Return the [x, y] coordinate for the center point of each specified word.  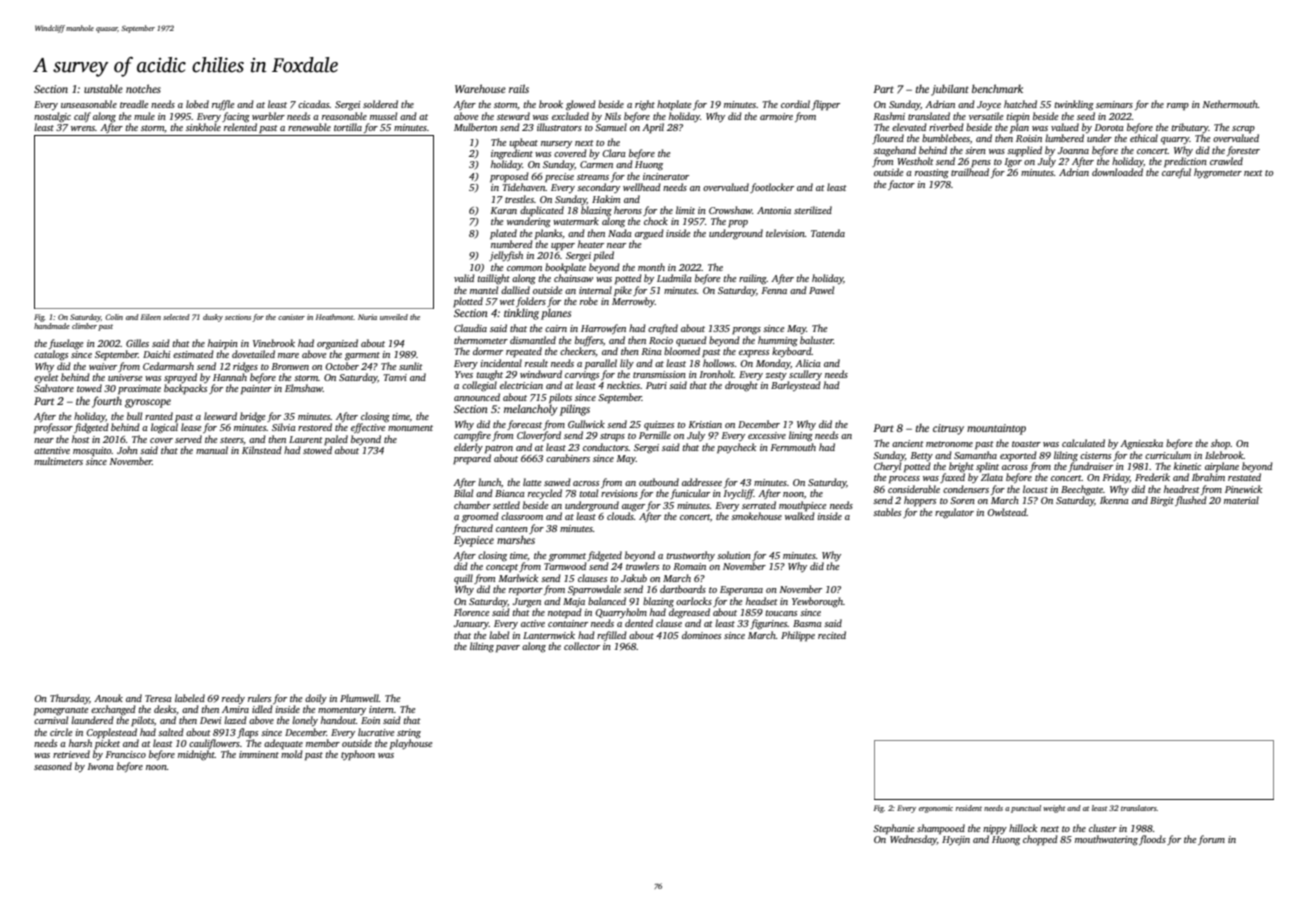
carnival [51, 720]
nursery [556, 144]
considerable [914, 489]
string [409, 734]
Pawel [821, 290]
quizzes [659, 425]
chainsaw [573, 278]
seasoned [53, 766]
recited [832, 635]
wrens [83, 128]
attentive [52, 450]
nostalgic [52, 117]
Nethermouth [1230, 104]
